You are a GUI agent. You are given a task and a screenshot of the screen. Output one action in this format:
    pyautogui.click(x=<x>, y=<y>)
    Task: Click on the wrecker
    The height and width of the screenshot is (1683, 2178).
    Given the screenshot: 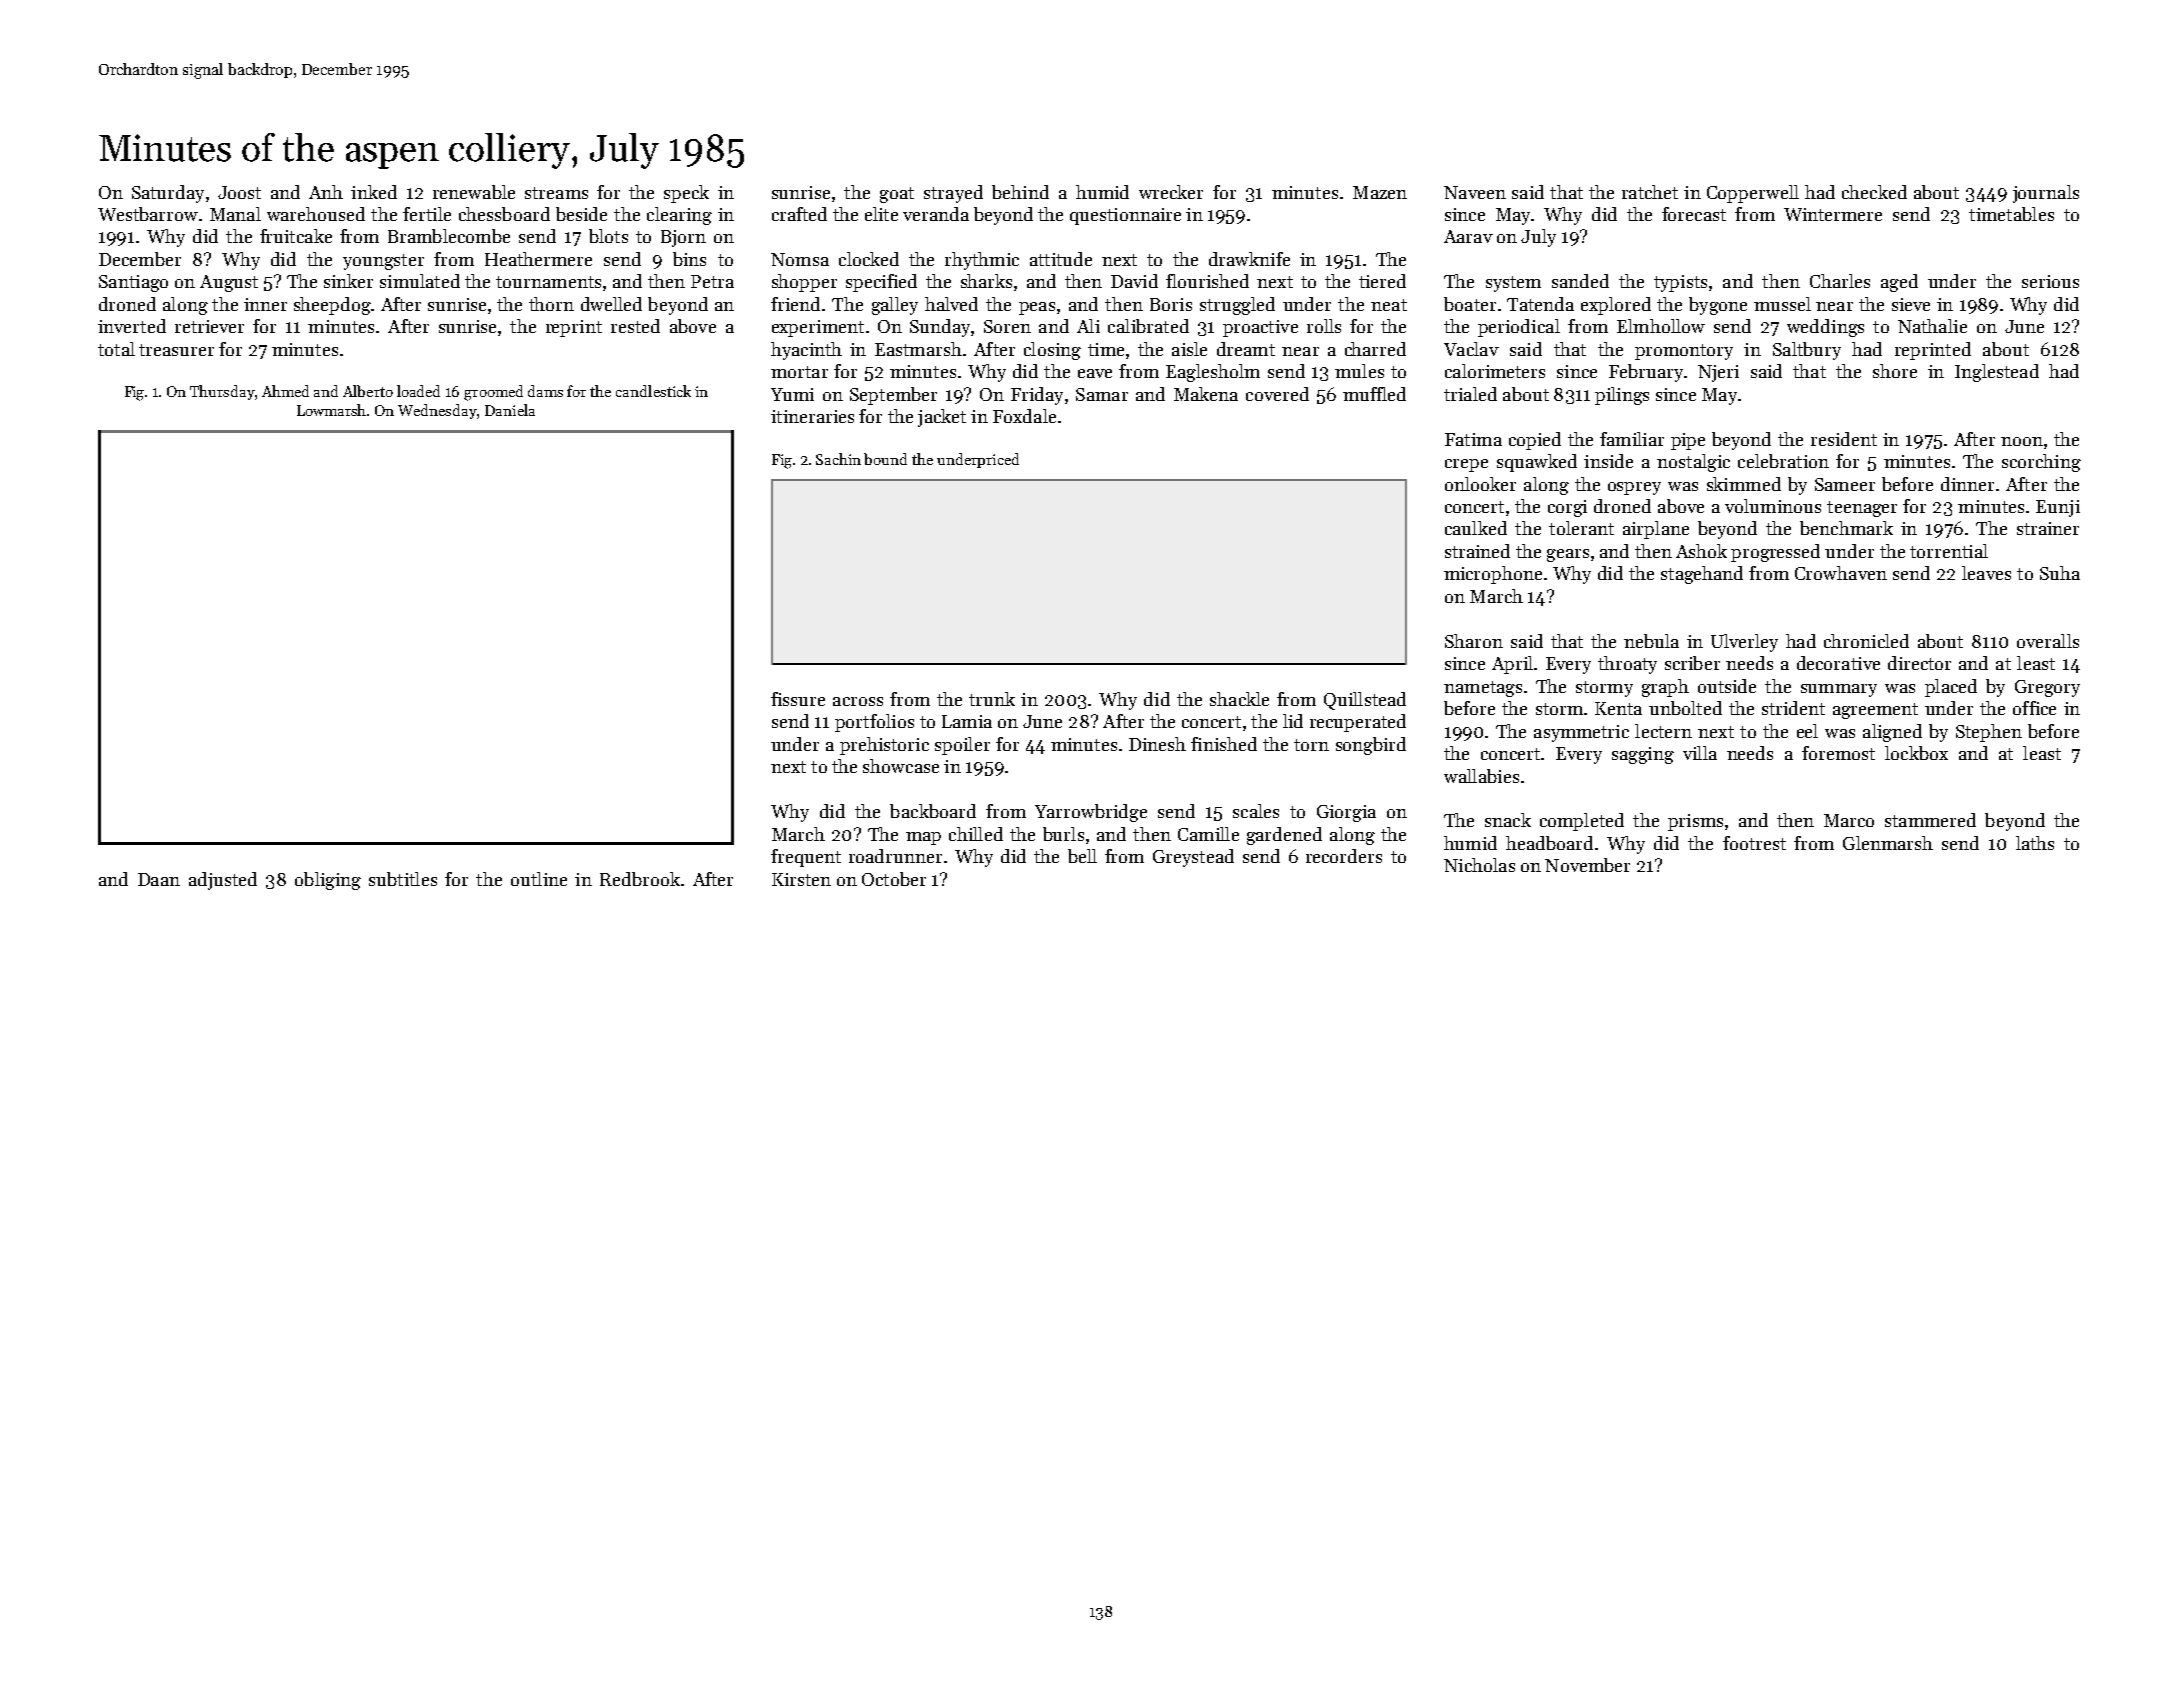 What is the action you would take?
    pyautogui.click(x=1171, y=192)
